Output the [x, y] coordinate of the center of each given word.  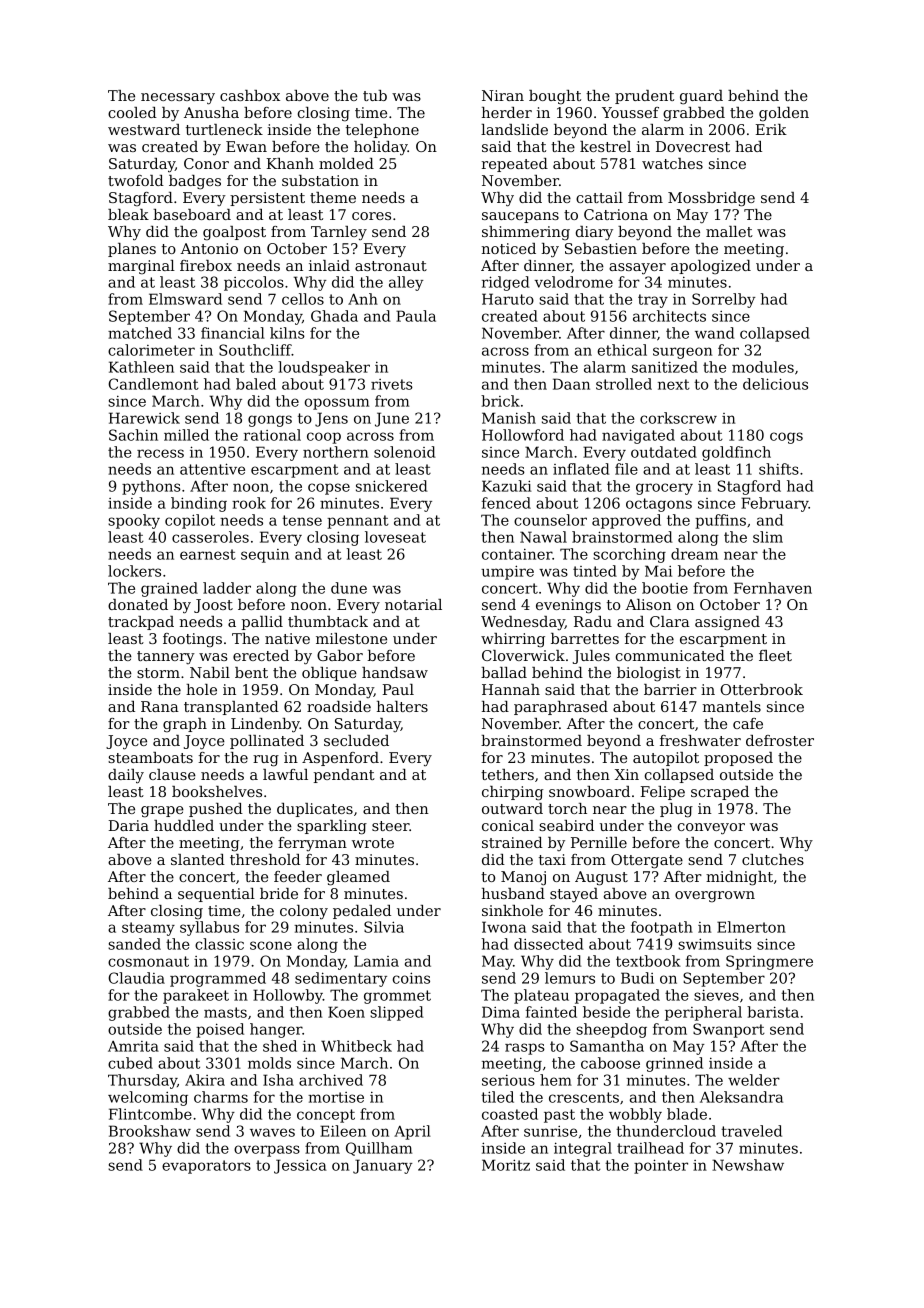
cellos [303, 299]
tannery [166, 657]
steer [390, 826]
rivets [392, 384]
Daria [129, 825]
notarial [413, 604]
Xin [627, 774]
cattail [599, 197]
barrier [670, 689]
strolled [624, 384]
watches [672, 163]
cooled [132, 112]
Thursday [142, 1081]
